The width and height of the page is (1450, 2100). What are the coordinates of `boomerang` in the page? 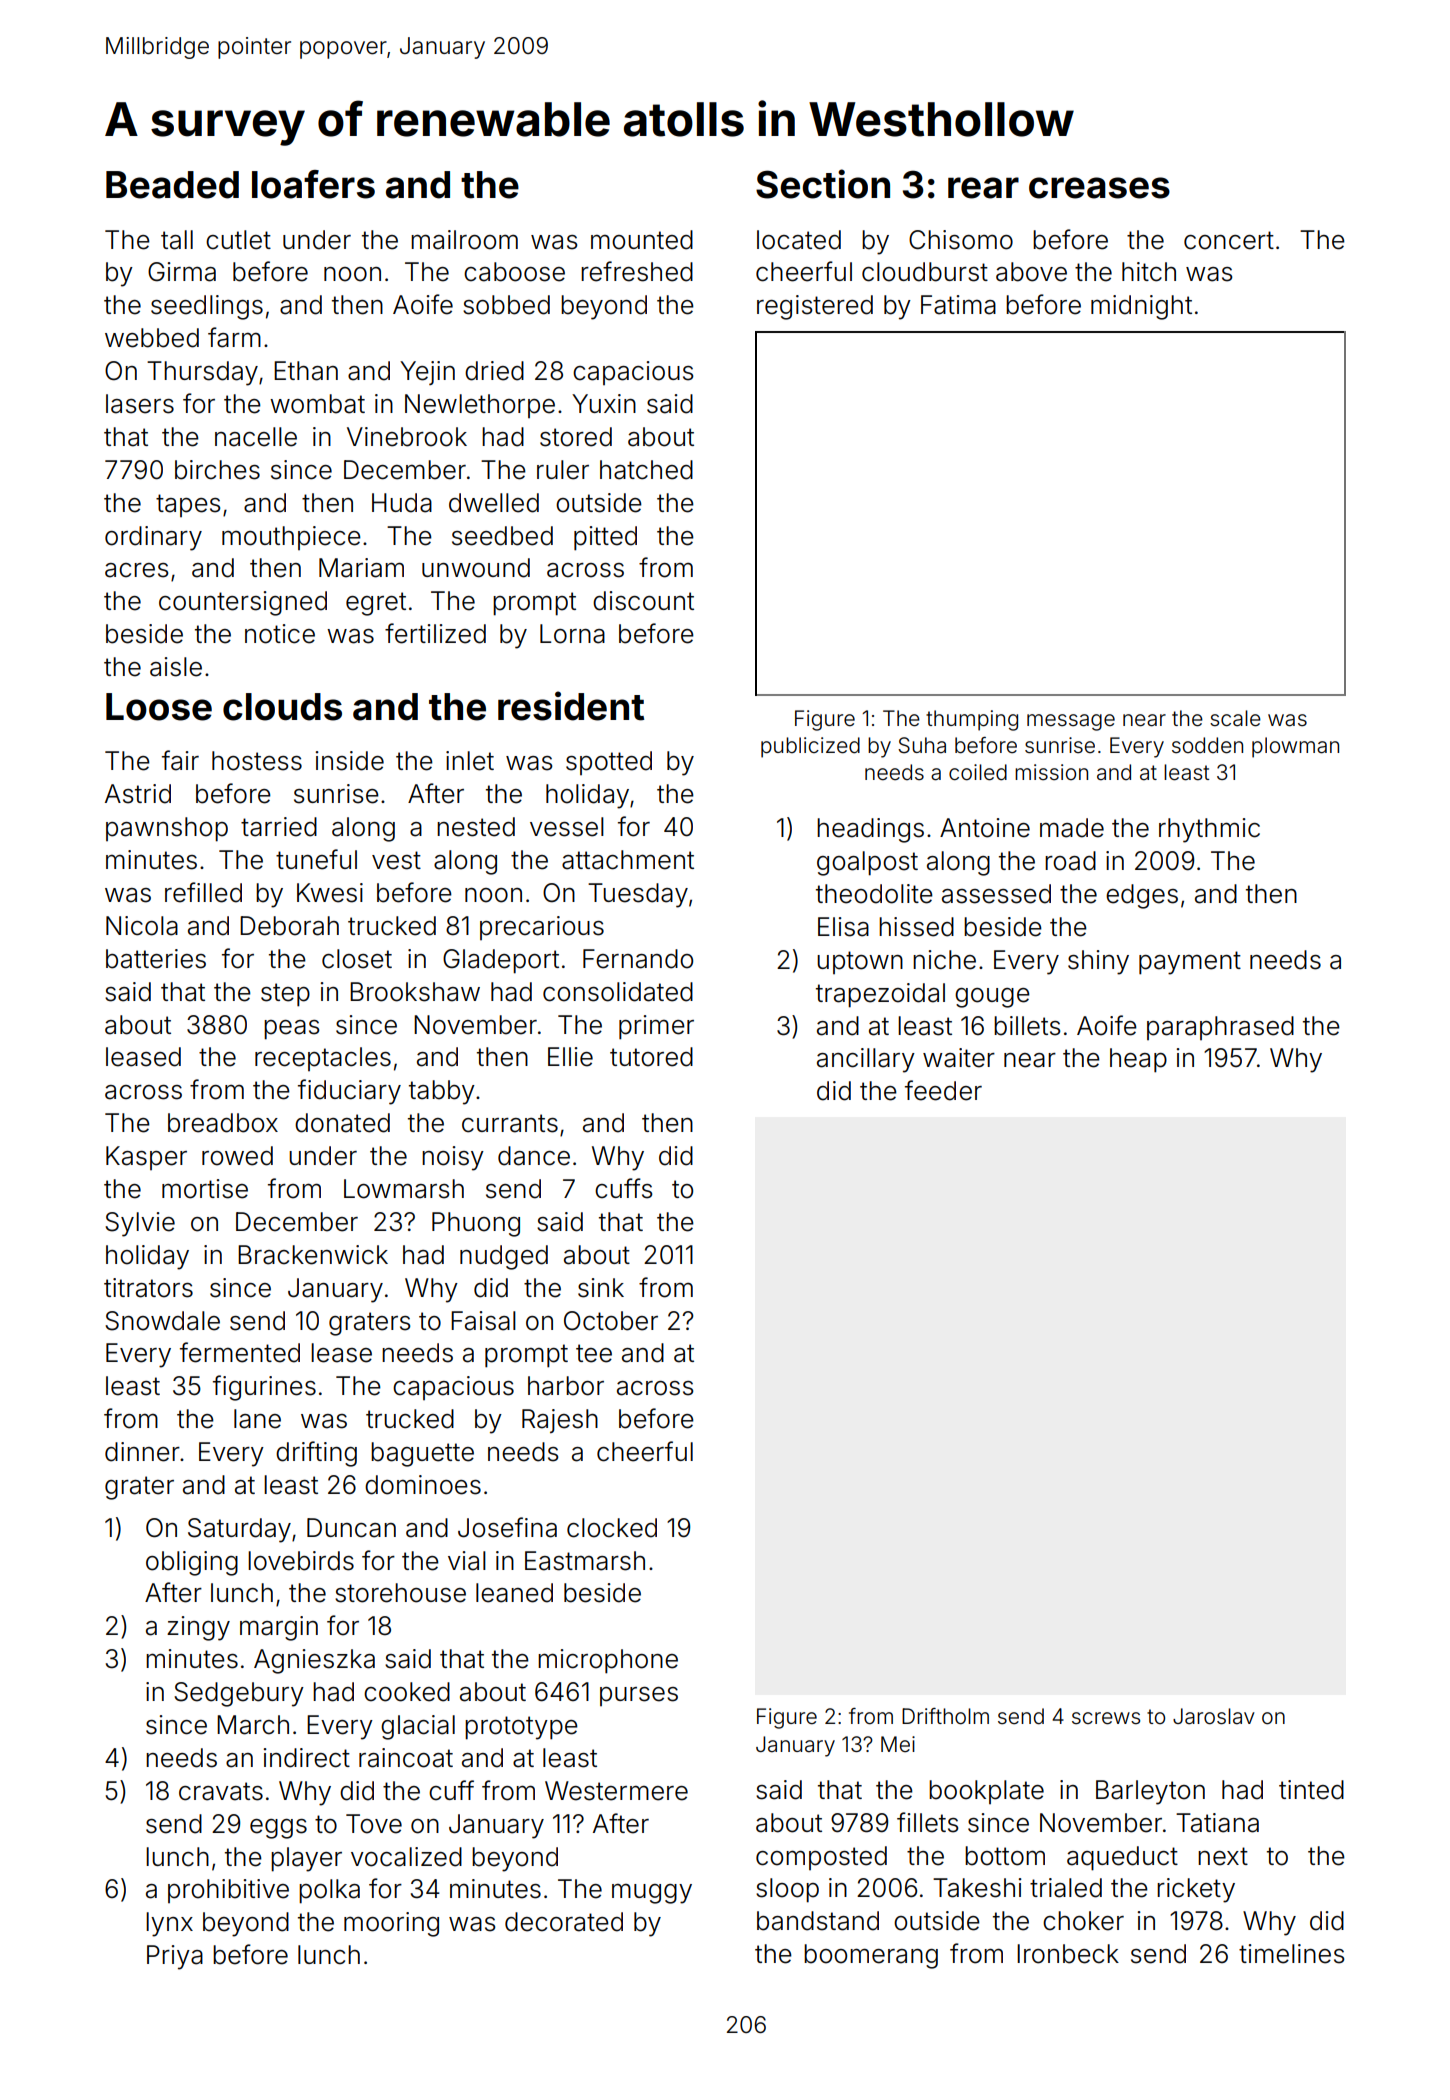 It's located at (871, 1956).
